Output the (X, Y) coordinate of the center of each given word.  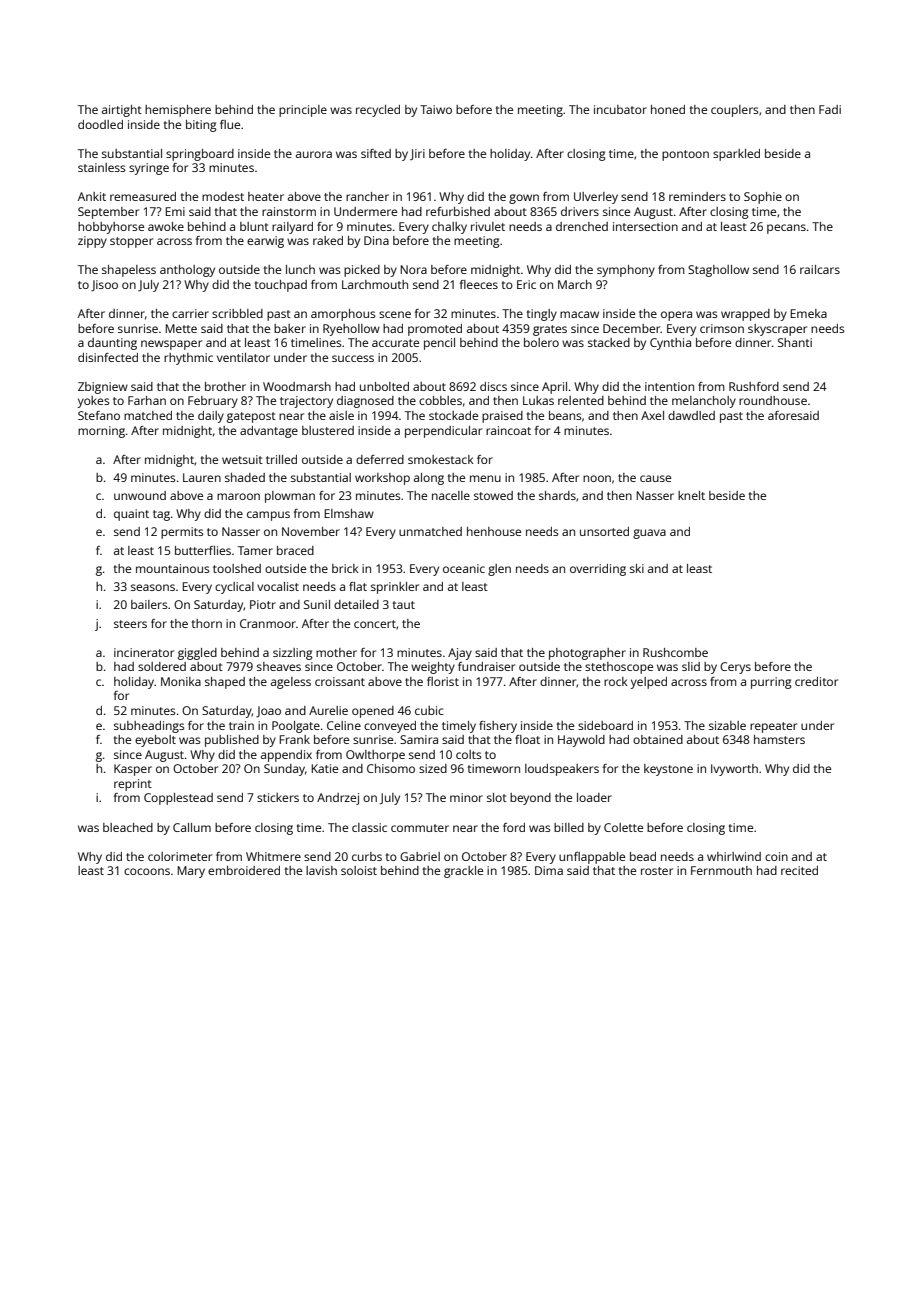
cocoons (147, 871)
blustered (328, 430)
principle (303, 111)
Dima (549, 870)
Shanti (795, 342)
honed (668, 109)
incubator (620, 109)
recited (799, 870)
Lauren (202, 477)
